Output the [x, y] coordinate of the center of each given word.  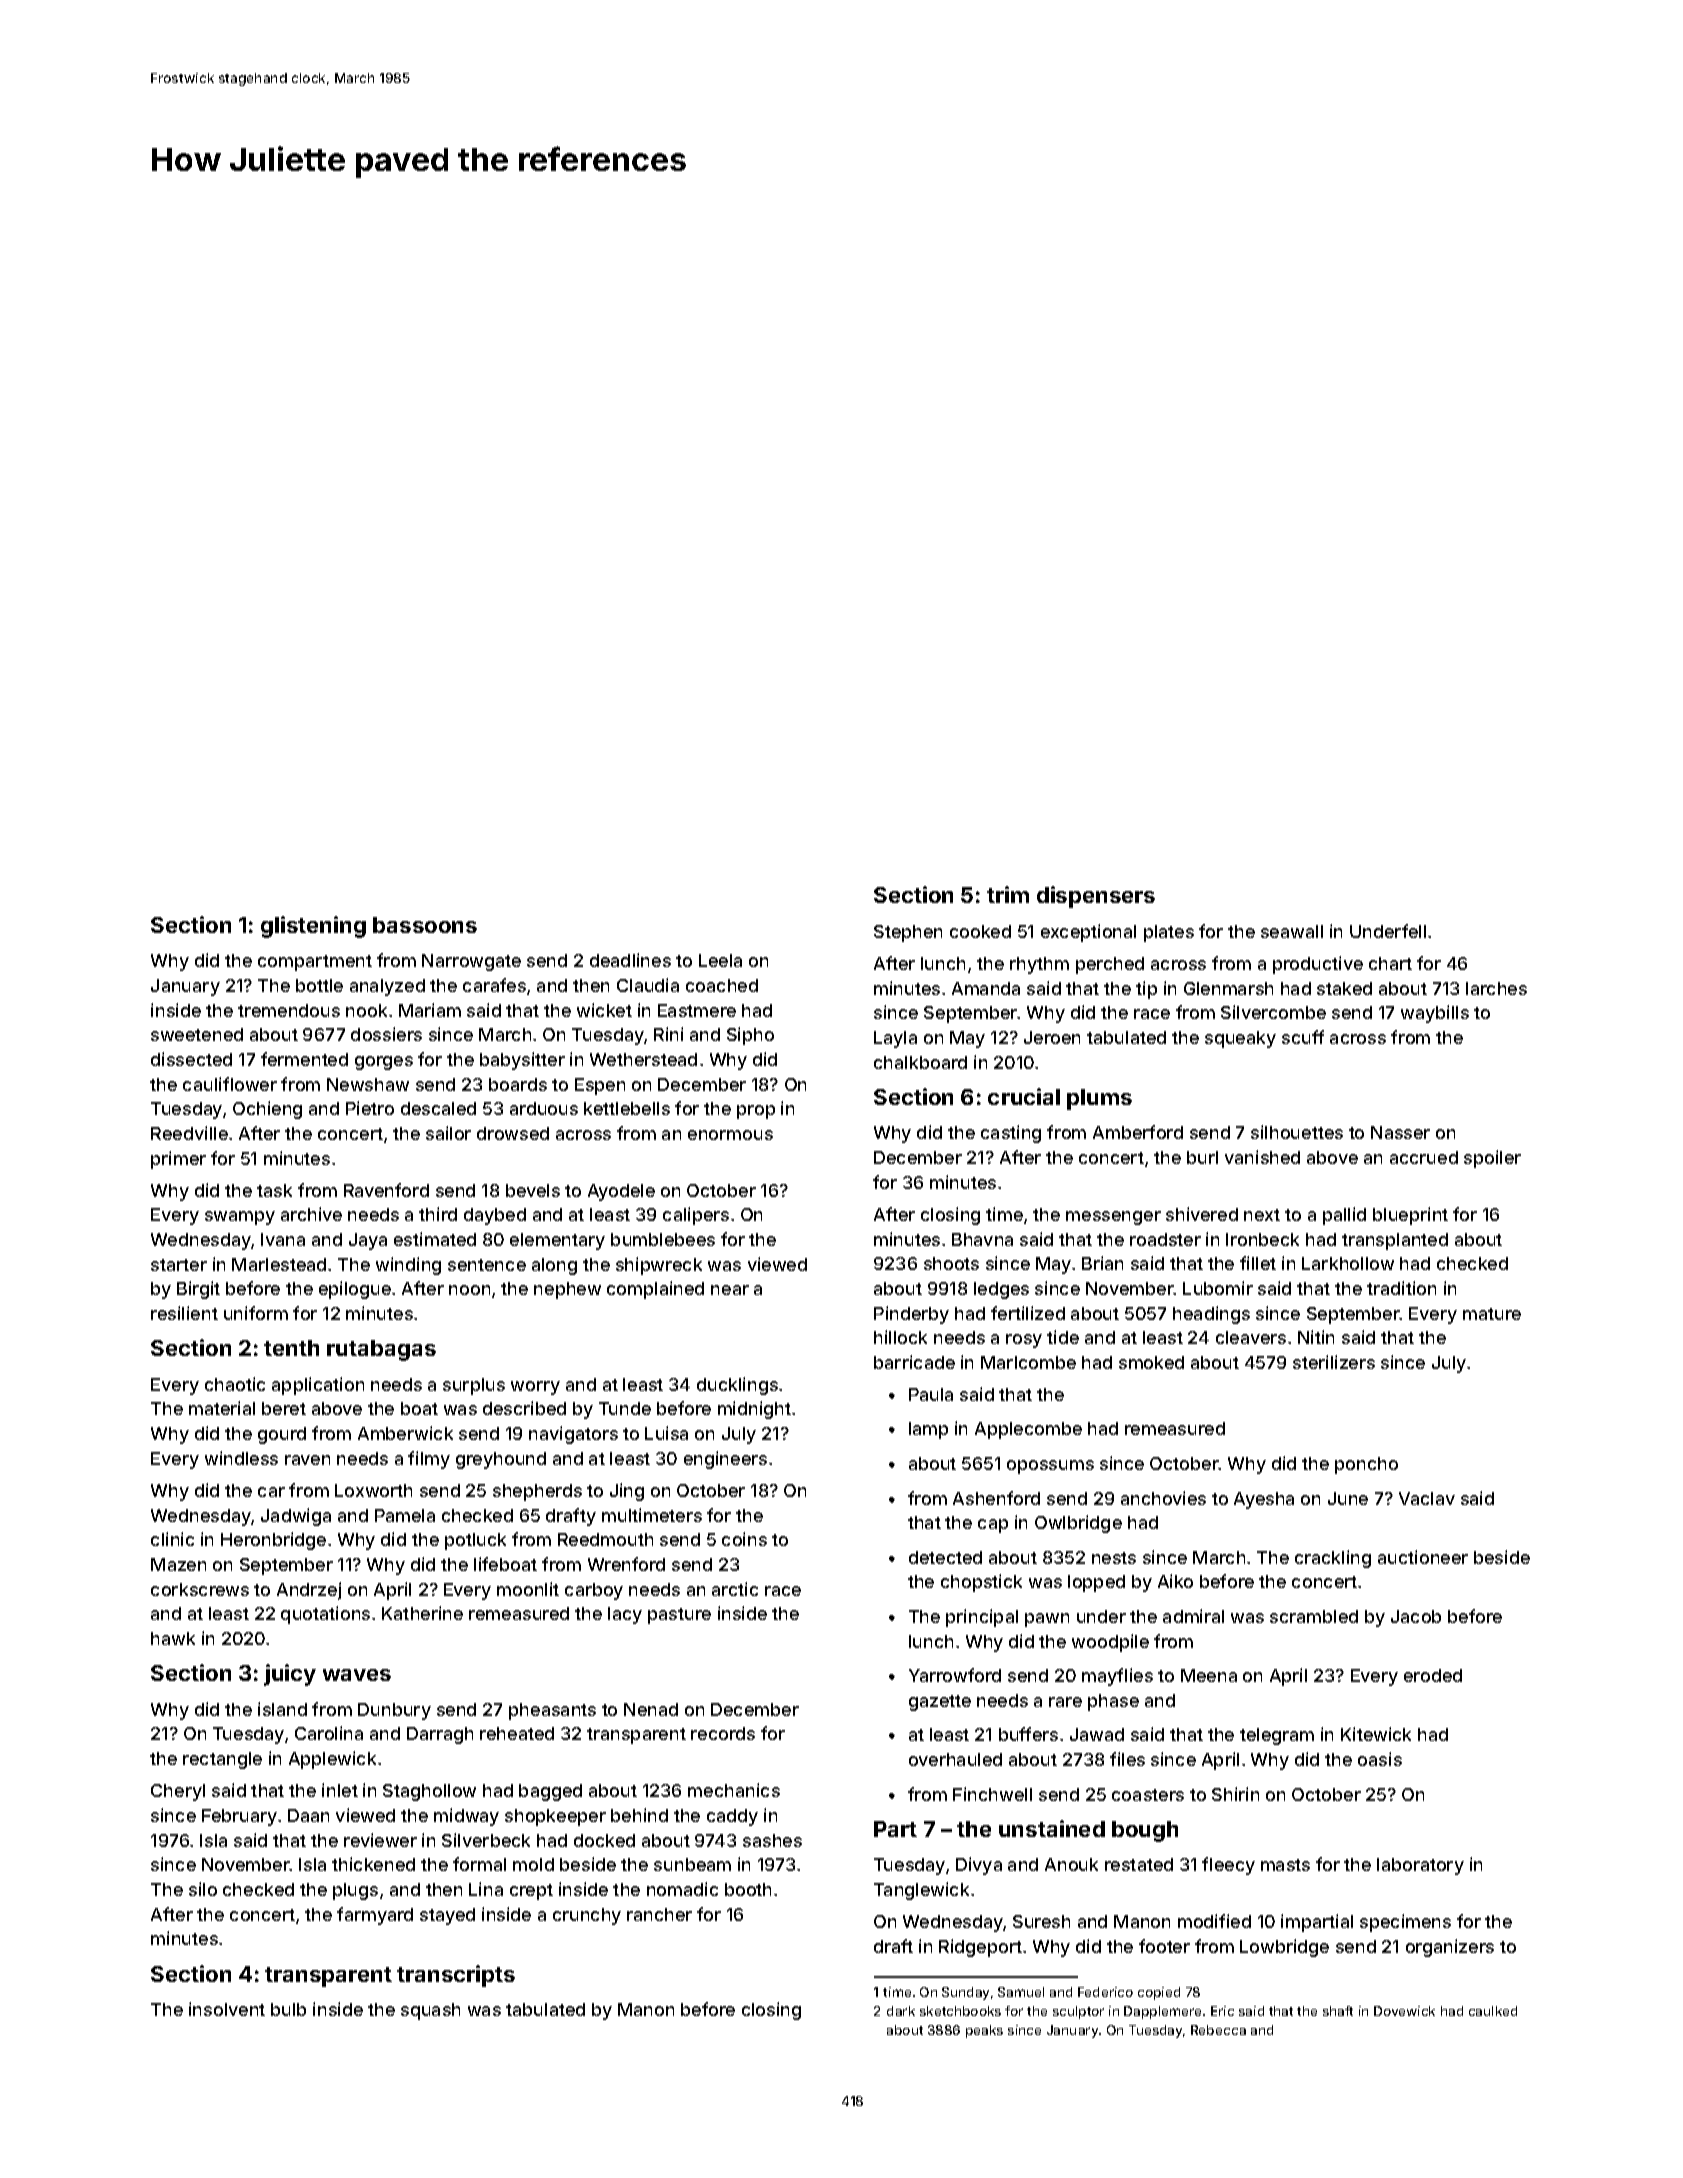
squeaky [1240, 1039]
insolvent [227, 2009]
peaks [984, 2031]
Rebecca [1218, 2030]
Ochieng [267, 1110]
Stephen [908, 933]
